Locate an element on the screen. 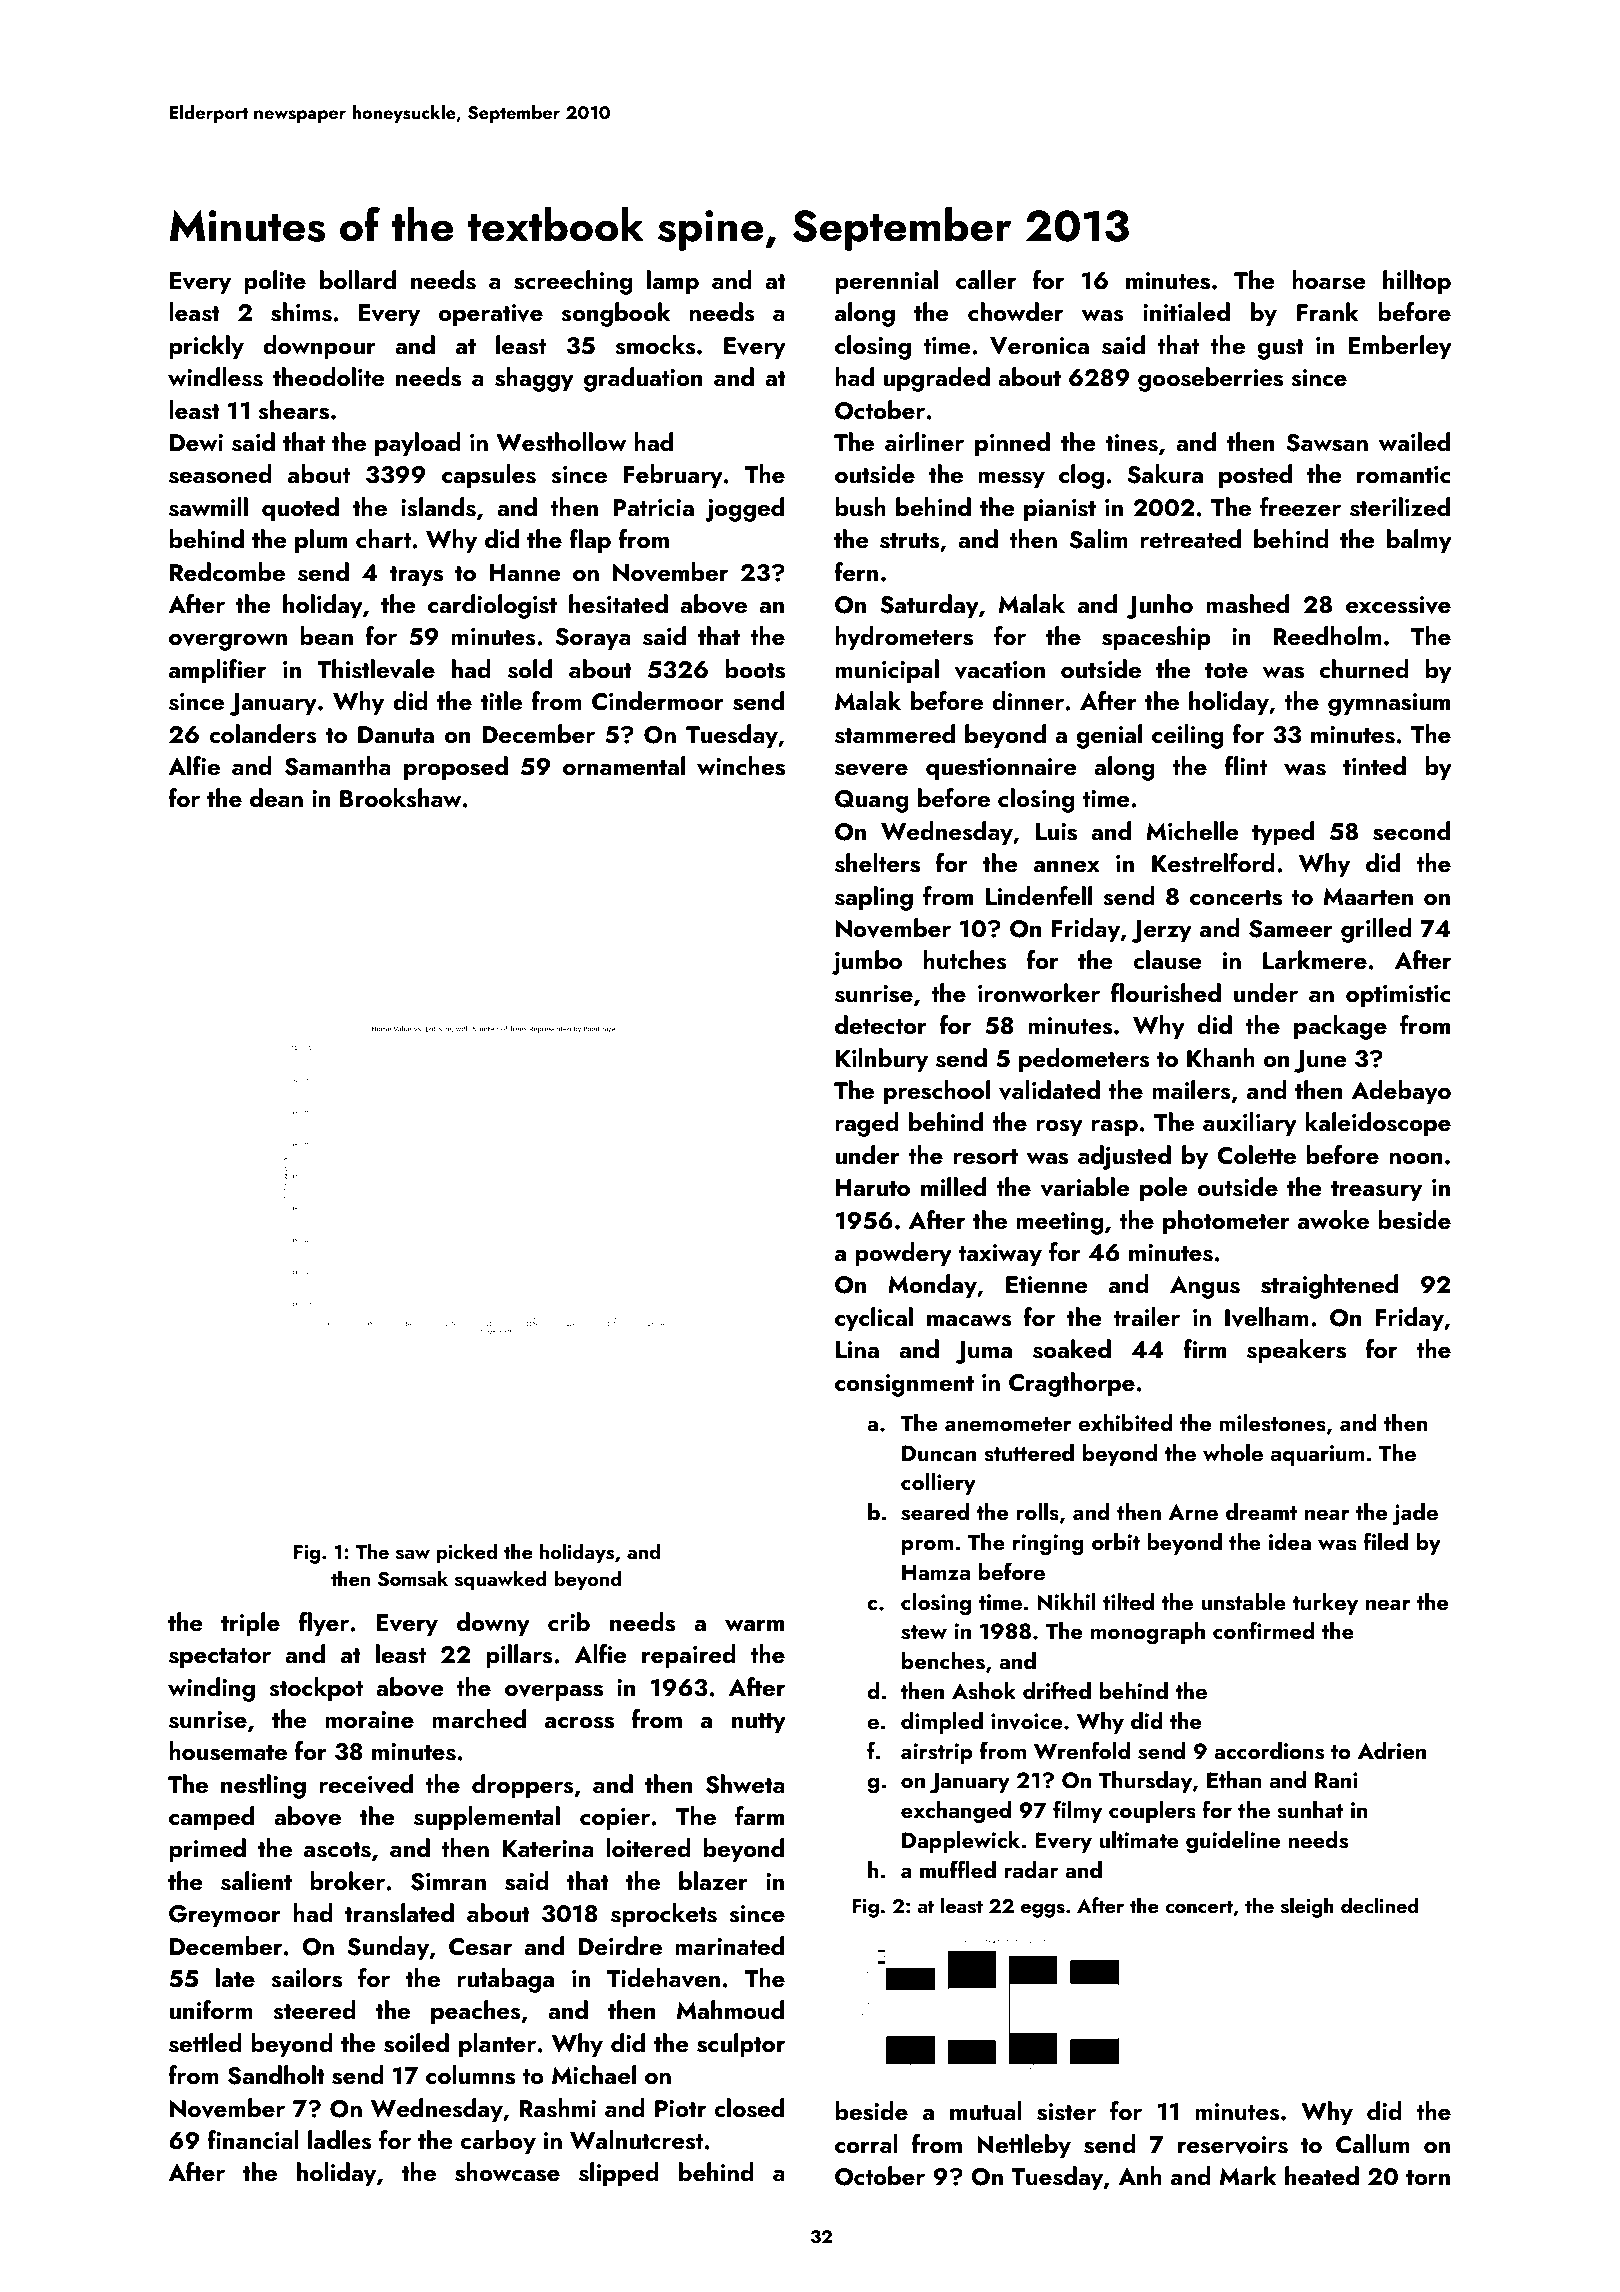 This screenshot has width=1620, height=2292. tinted is located at coordinates (1374, 765).
